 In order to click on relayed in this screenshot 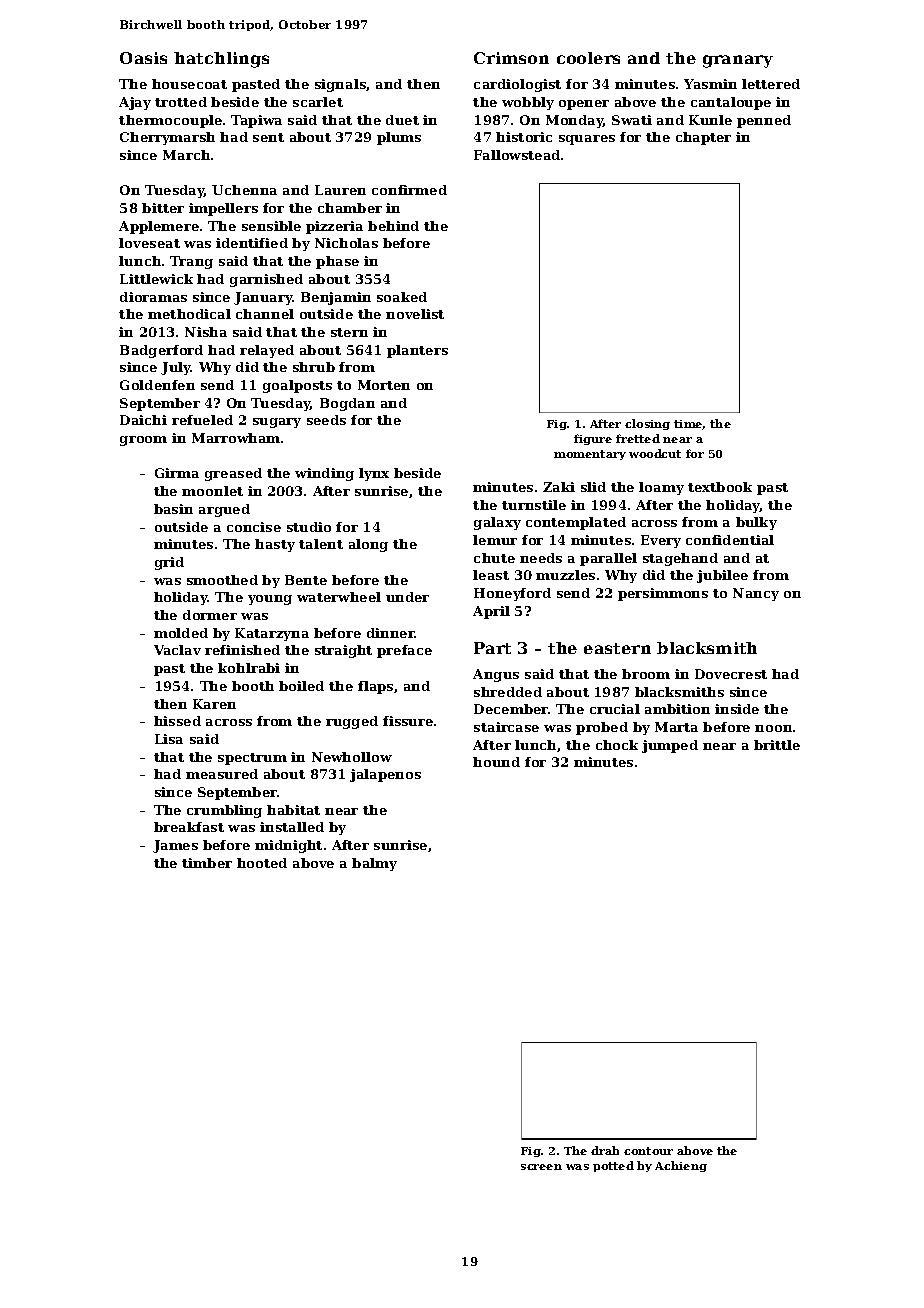, I will do `click(267, 351)`.
